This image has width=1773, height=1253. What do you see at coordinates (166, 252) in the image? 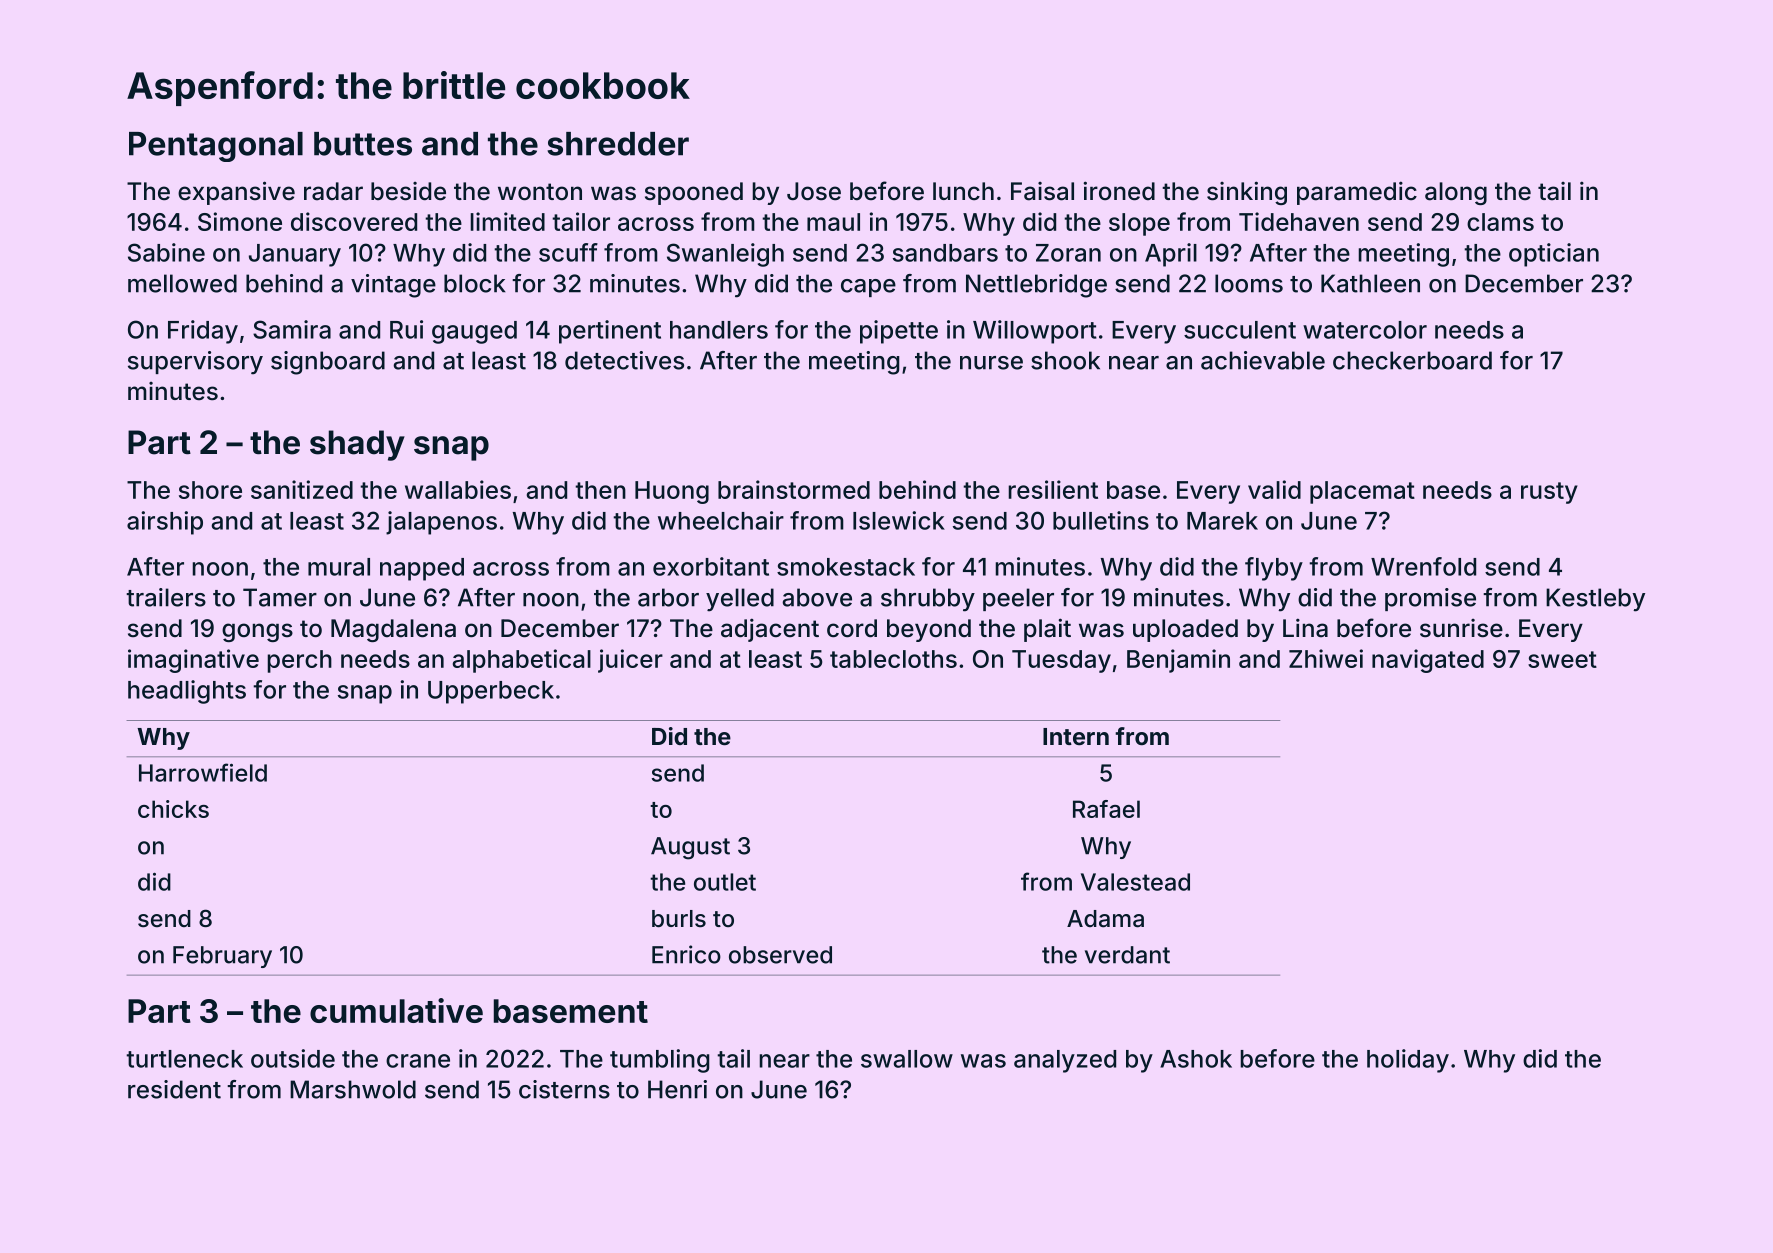
I see `Sabine` at bounding box center [166, 252].
